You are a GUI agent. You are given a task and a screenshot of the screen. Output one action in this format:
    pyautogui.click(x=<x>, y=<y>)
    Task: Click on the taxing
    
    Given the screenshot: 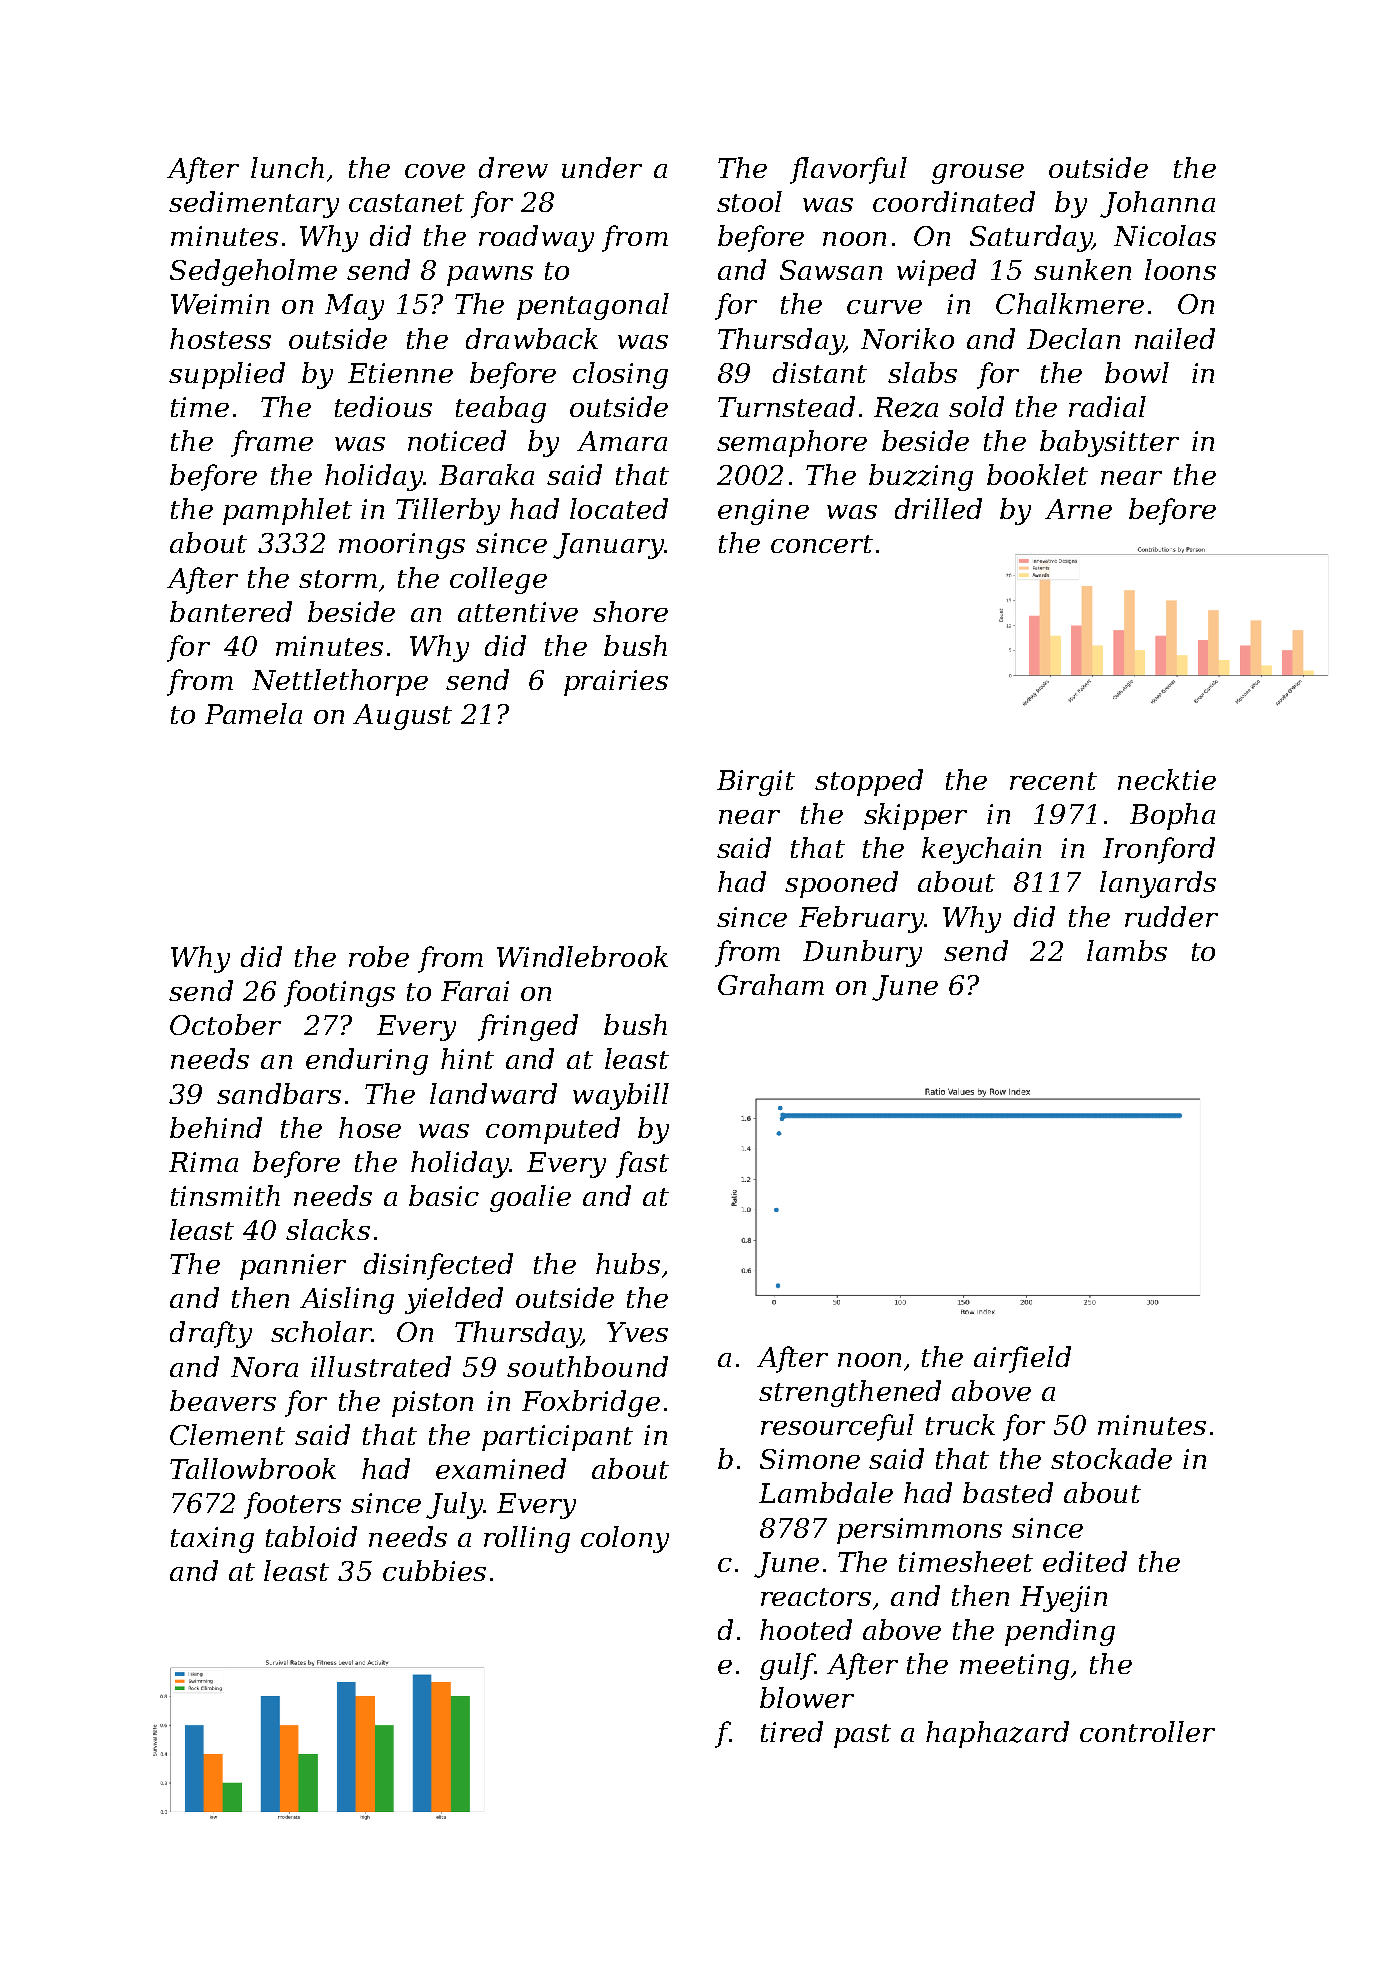 What is the action you would take?
    pyautogui.click(x=212, y=1540)
